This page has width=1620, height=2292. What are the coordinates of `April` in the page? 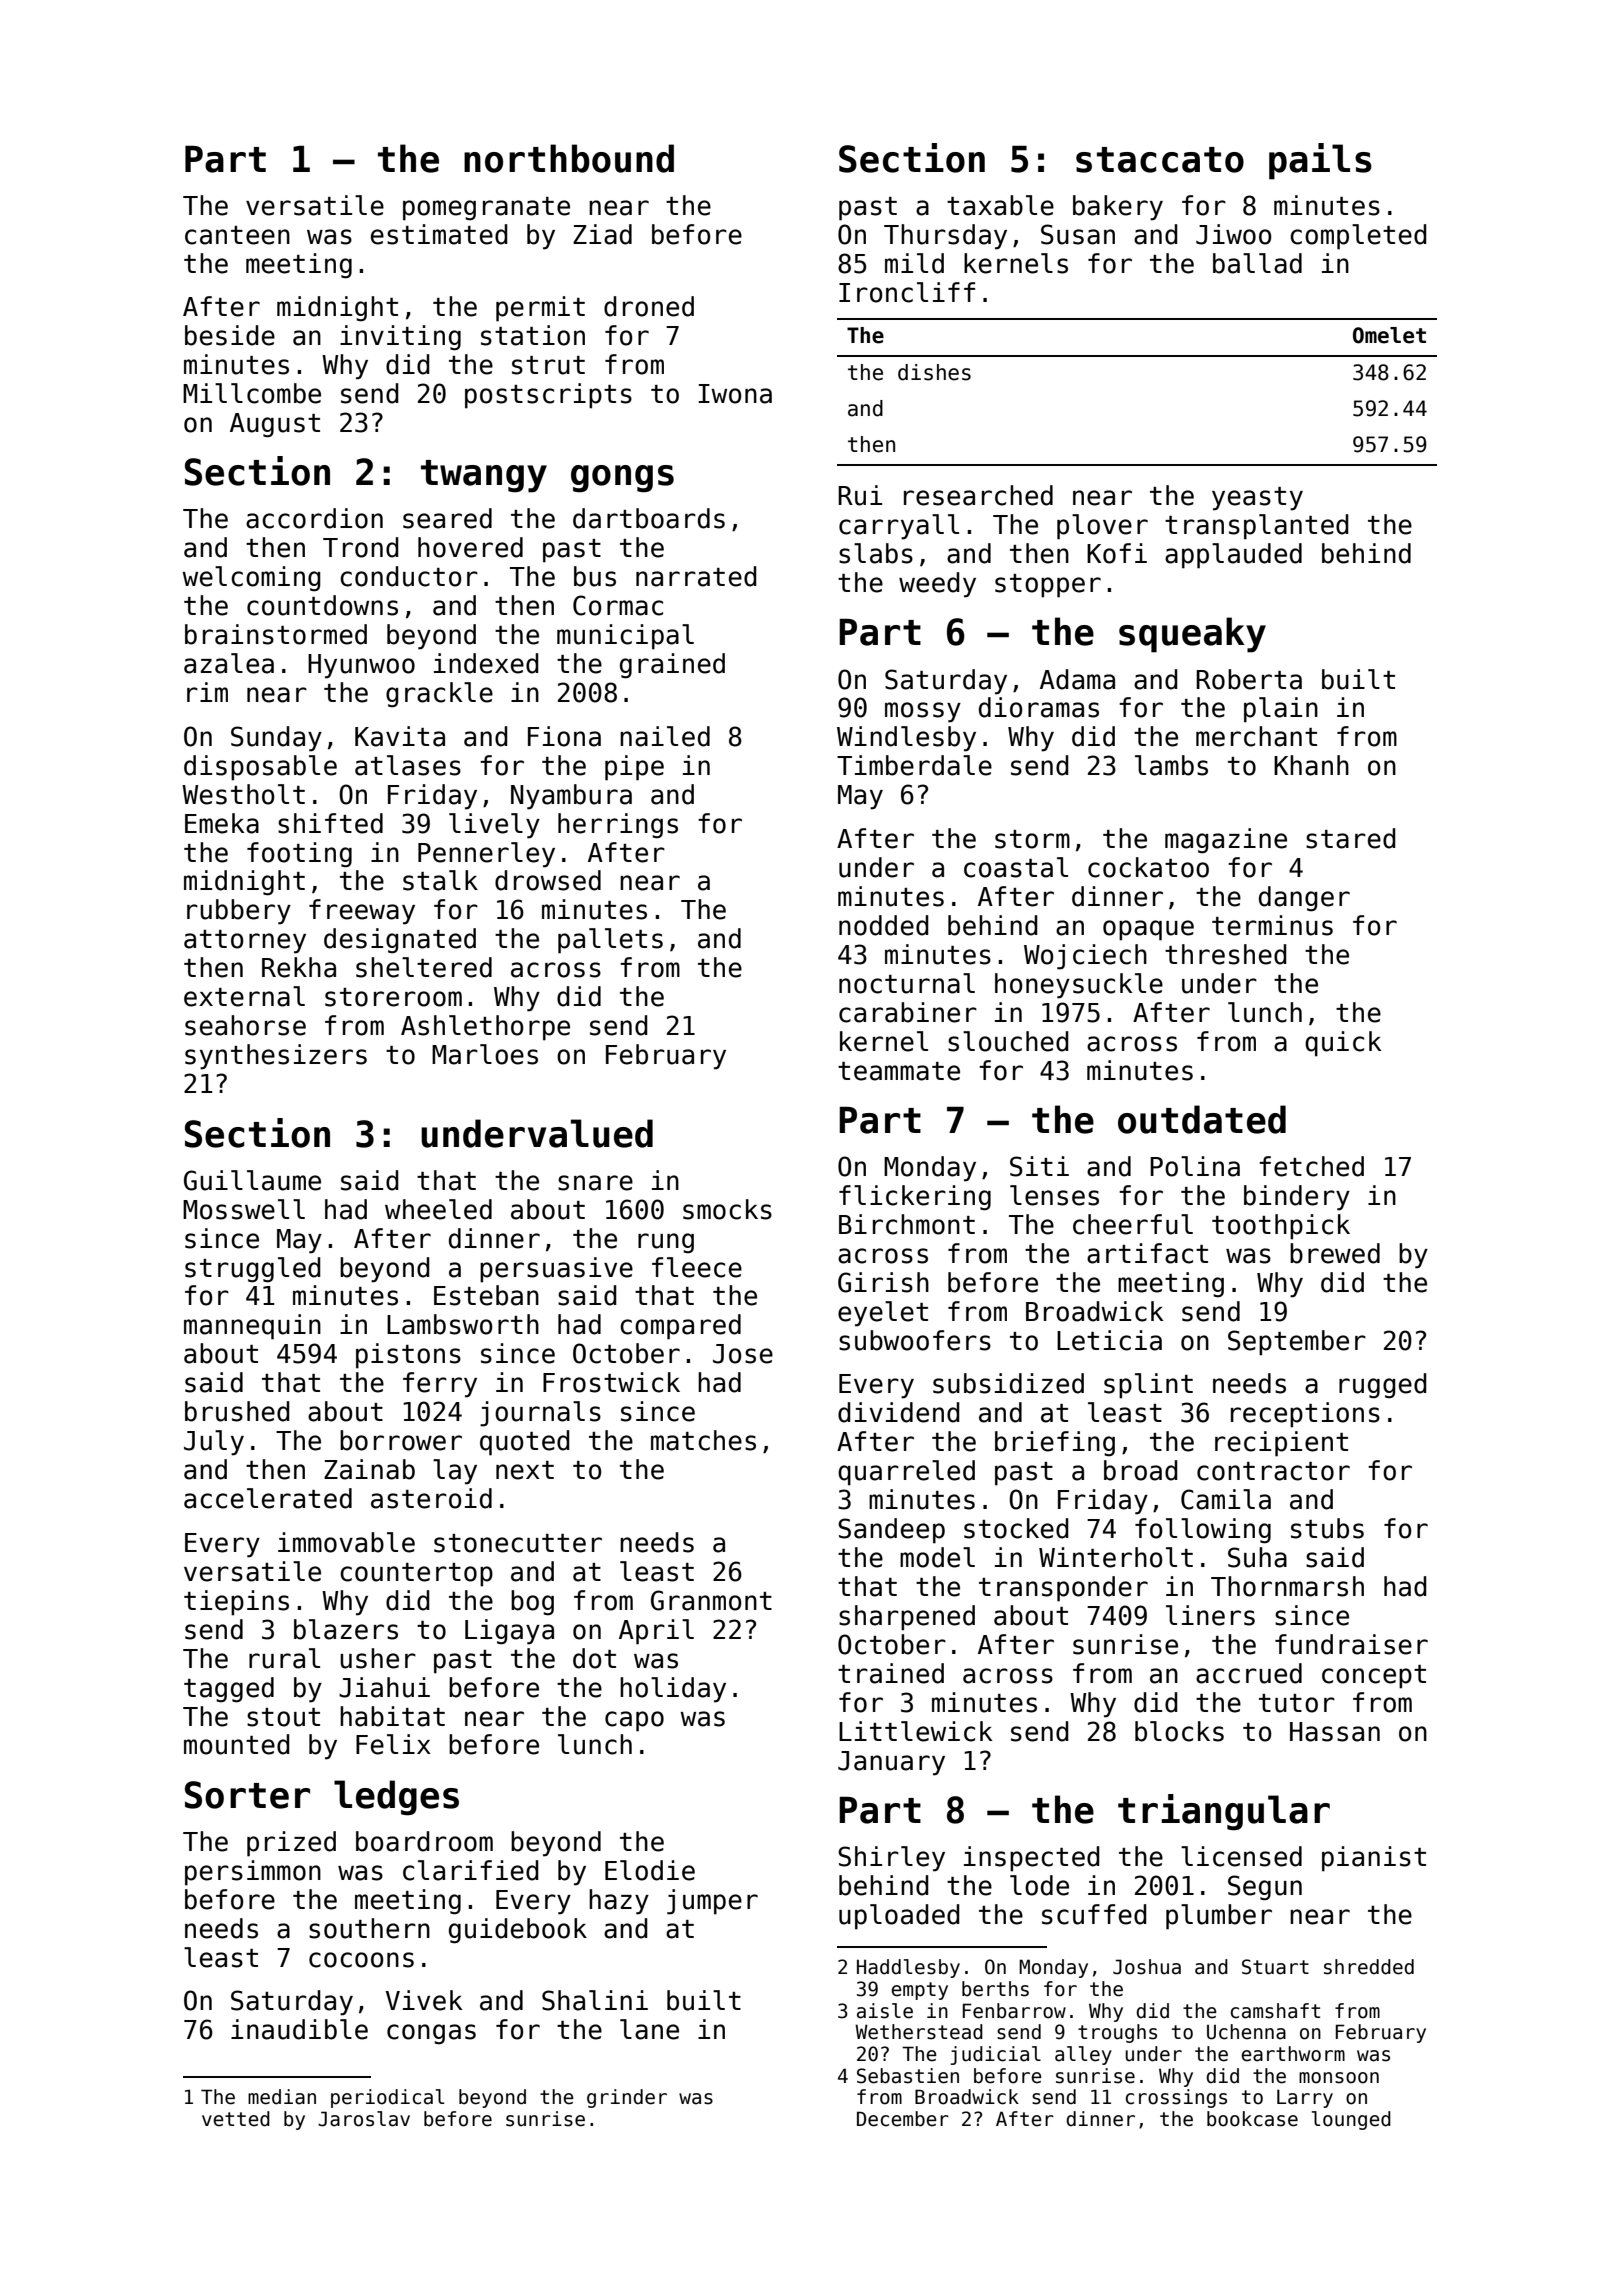 It's located at (656, 1632).
